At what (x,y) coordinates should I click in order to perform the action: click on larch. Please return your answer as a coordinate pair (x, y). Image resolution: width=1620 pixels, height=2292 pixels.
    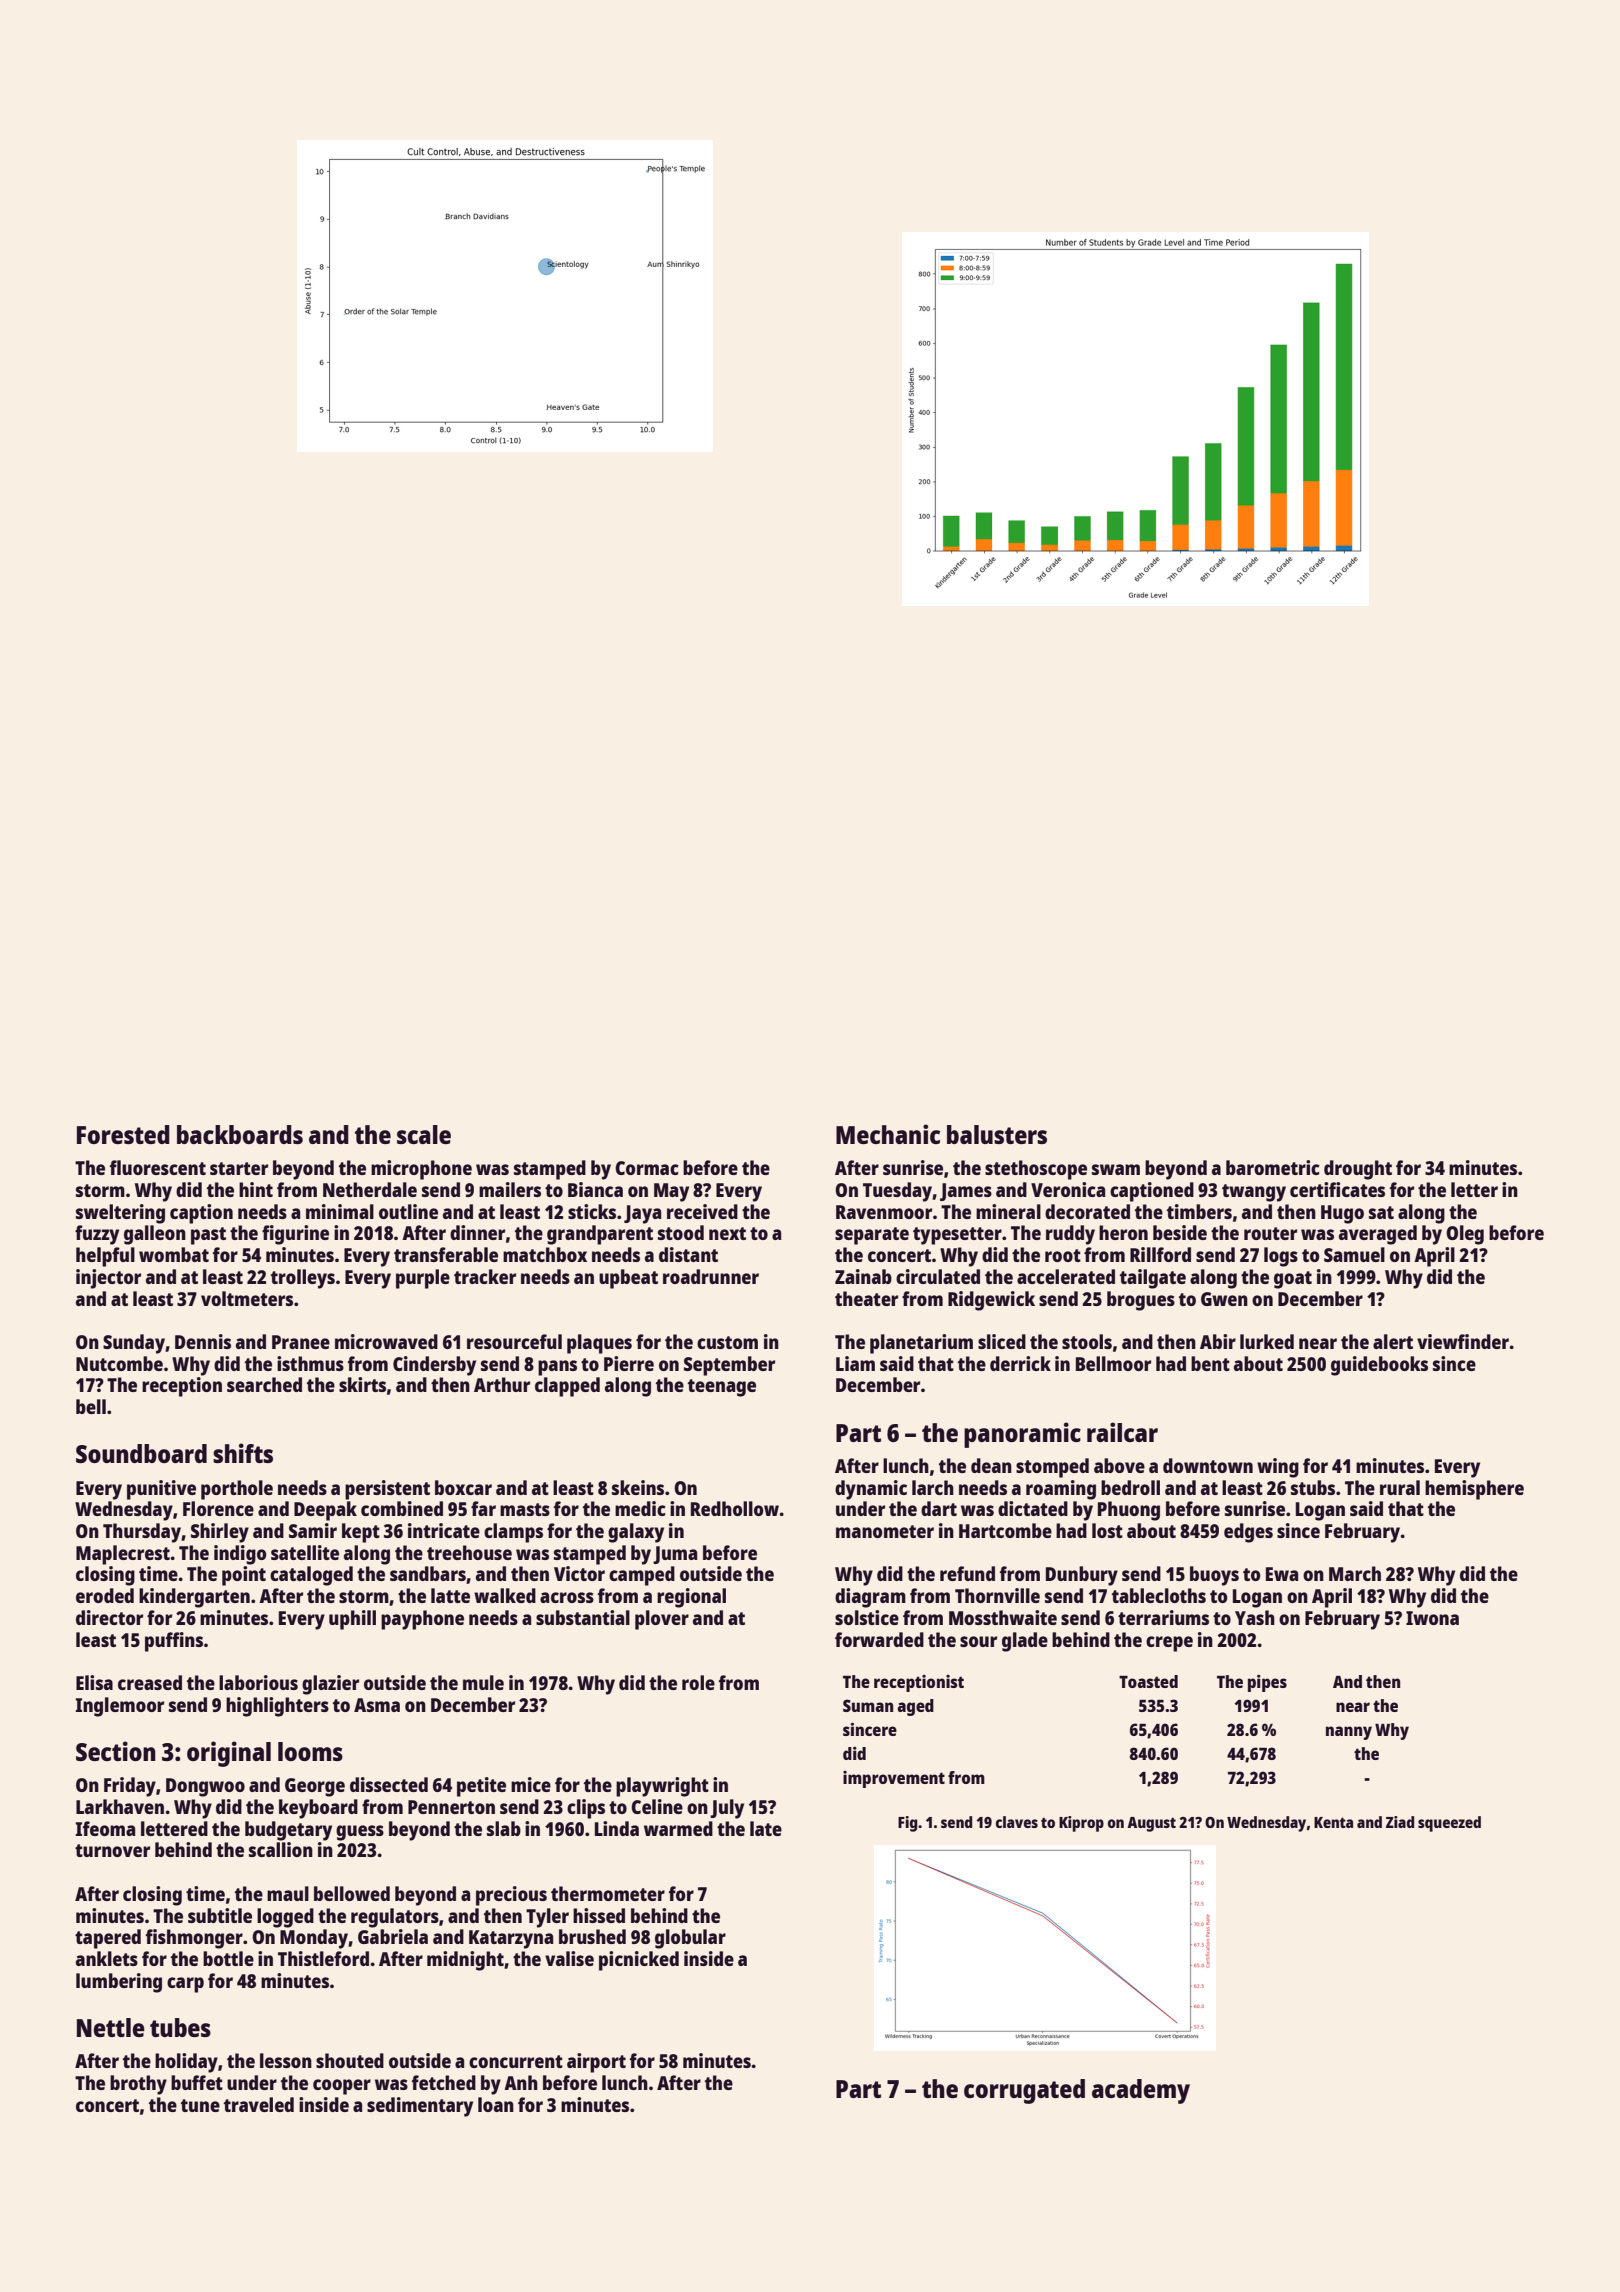
    Looking at the image, I should click on (933, 1487).
